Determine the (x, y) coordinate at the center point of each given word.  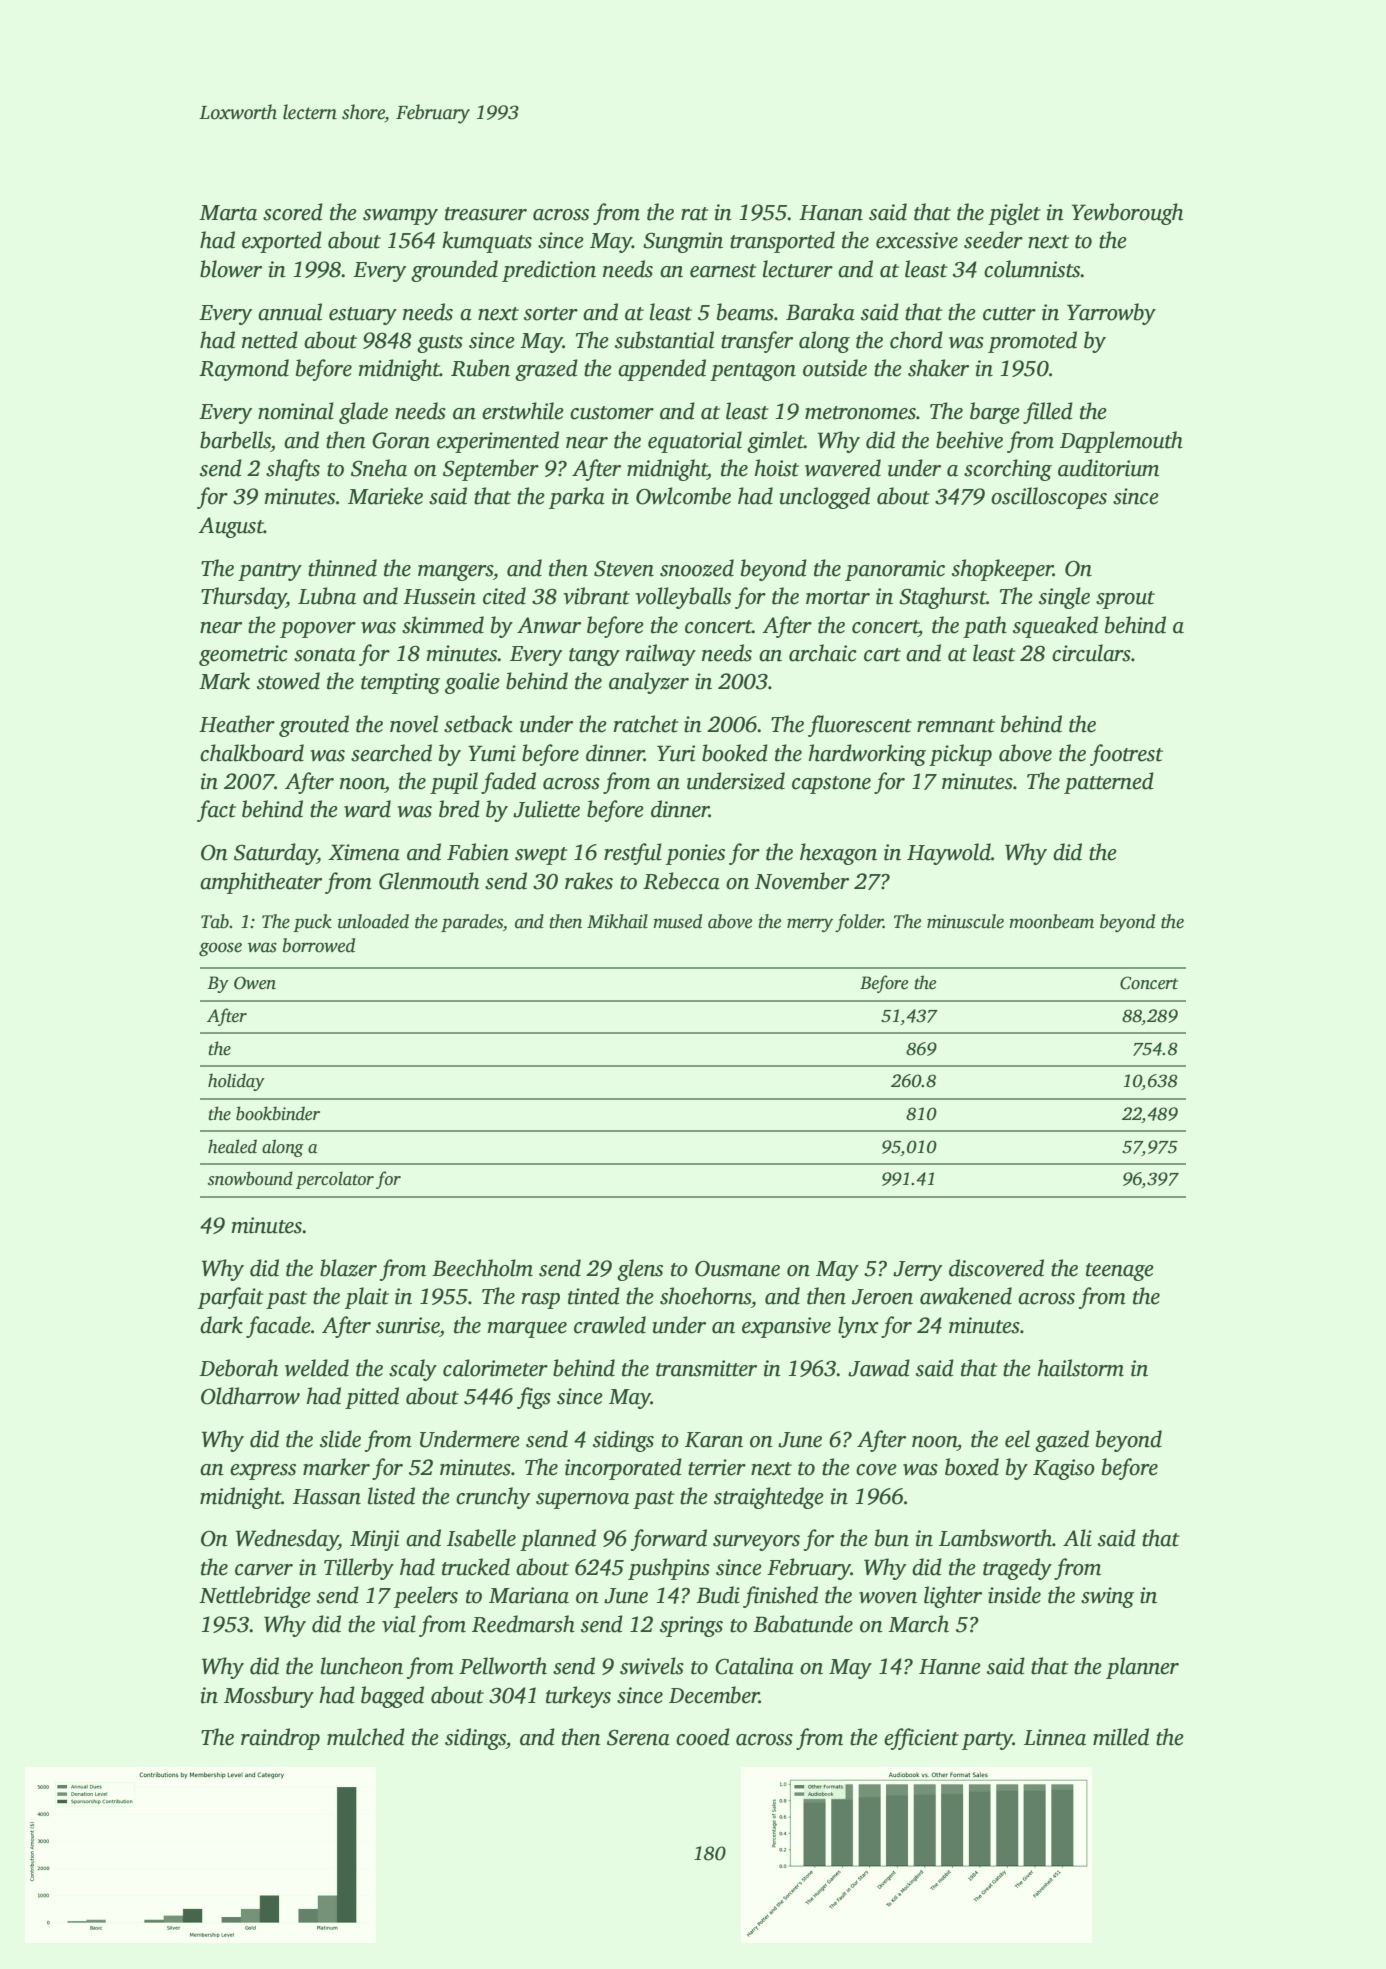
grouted (314, 726)
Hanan (831, 213)
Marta (228, 213)
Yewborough (1127, 214)
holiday (236, 1082)
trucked (476, 1567)
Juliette (546, 809)
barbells (235, 440)
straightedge (769, 1498)
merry (810, 925)
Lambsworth (995, 1538)
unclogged (825, 498)
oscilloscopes (1049, 498)
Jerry (917, 1271)
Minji (374, 1540)
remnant (956, 726)
